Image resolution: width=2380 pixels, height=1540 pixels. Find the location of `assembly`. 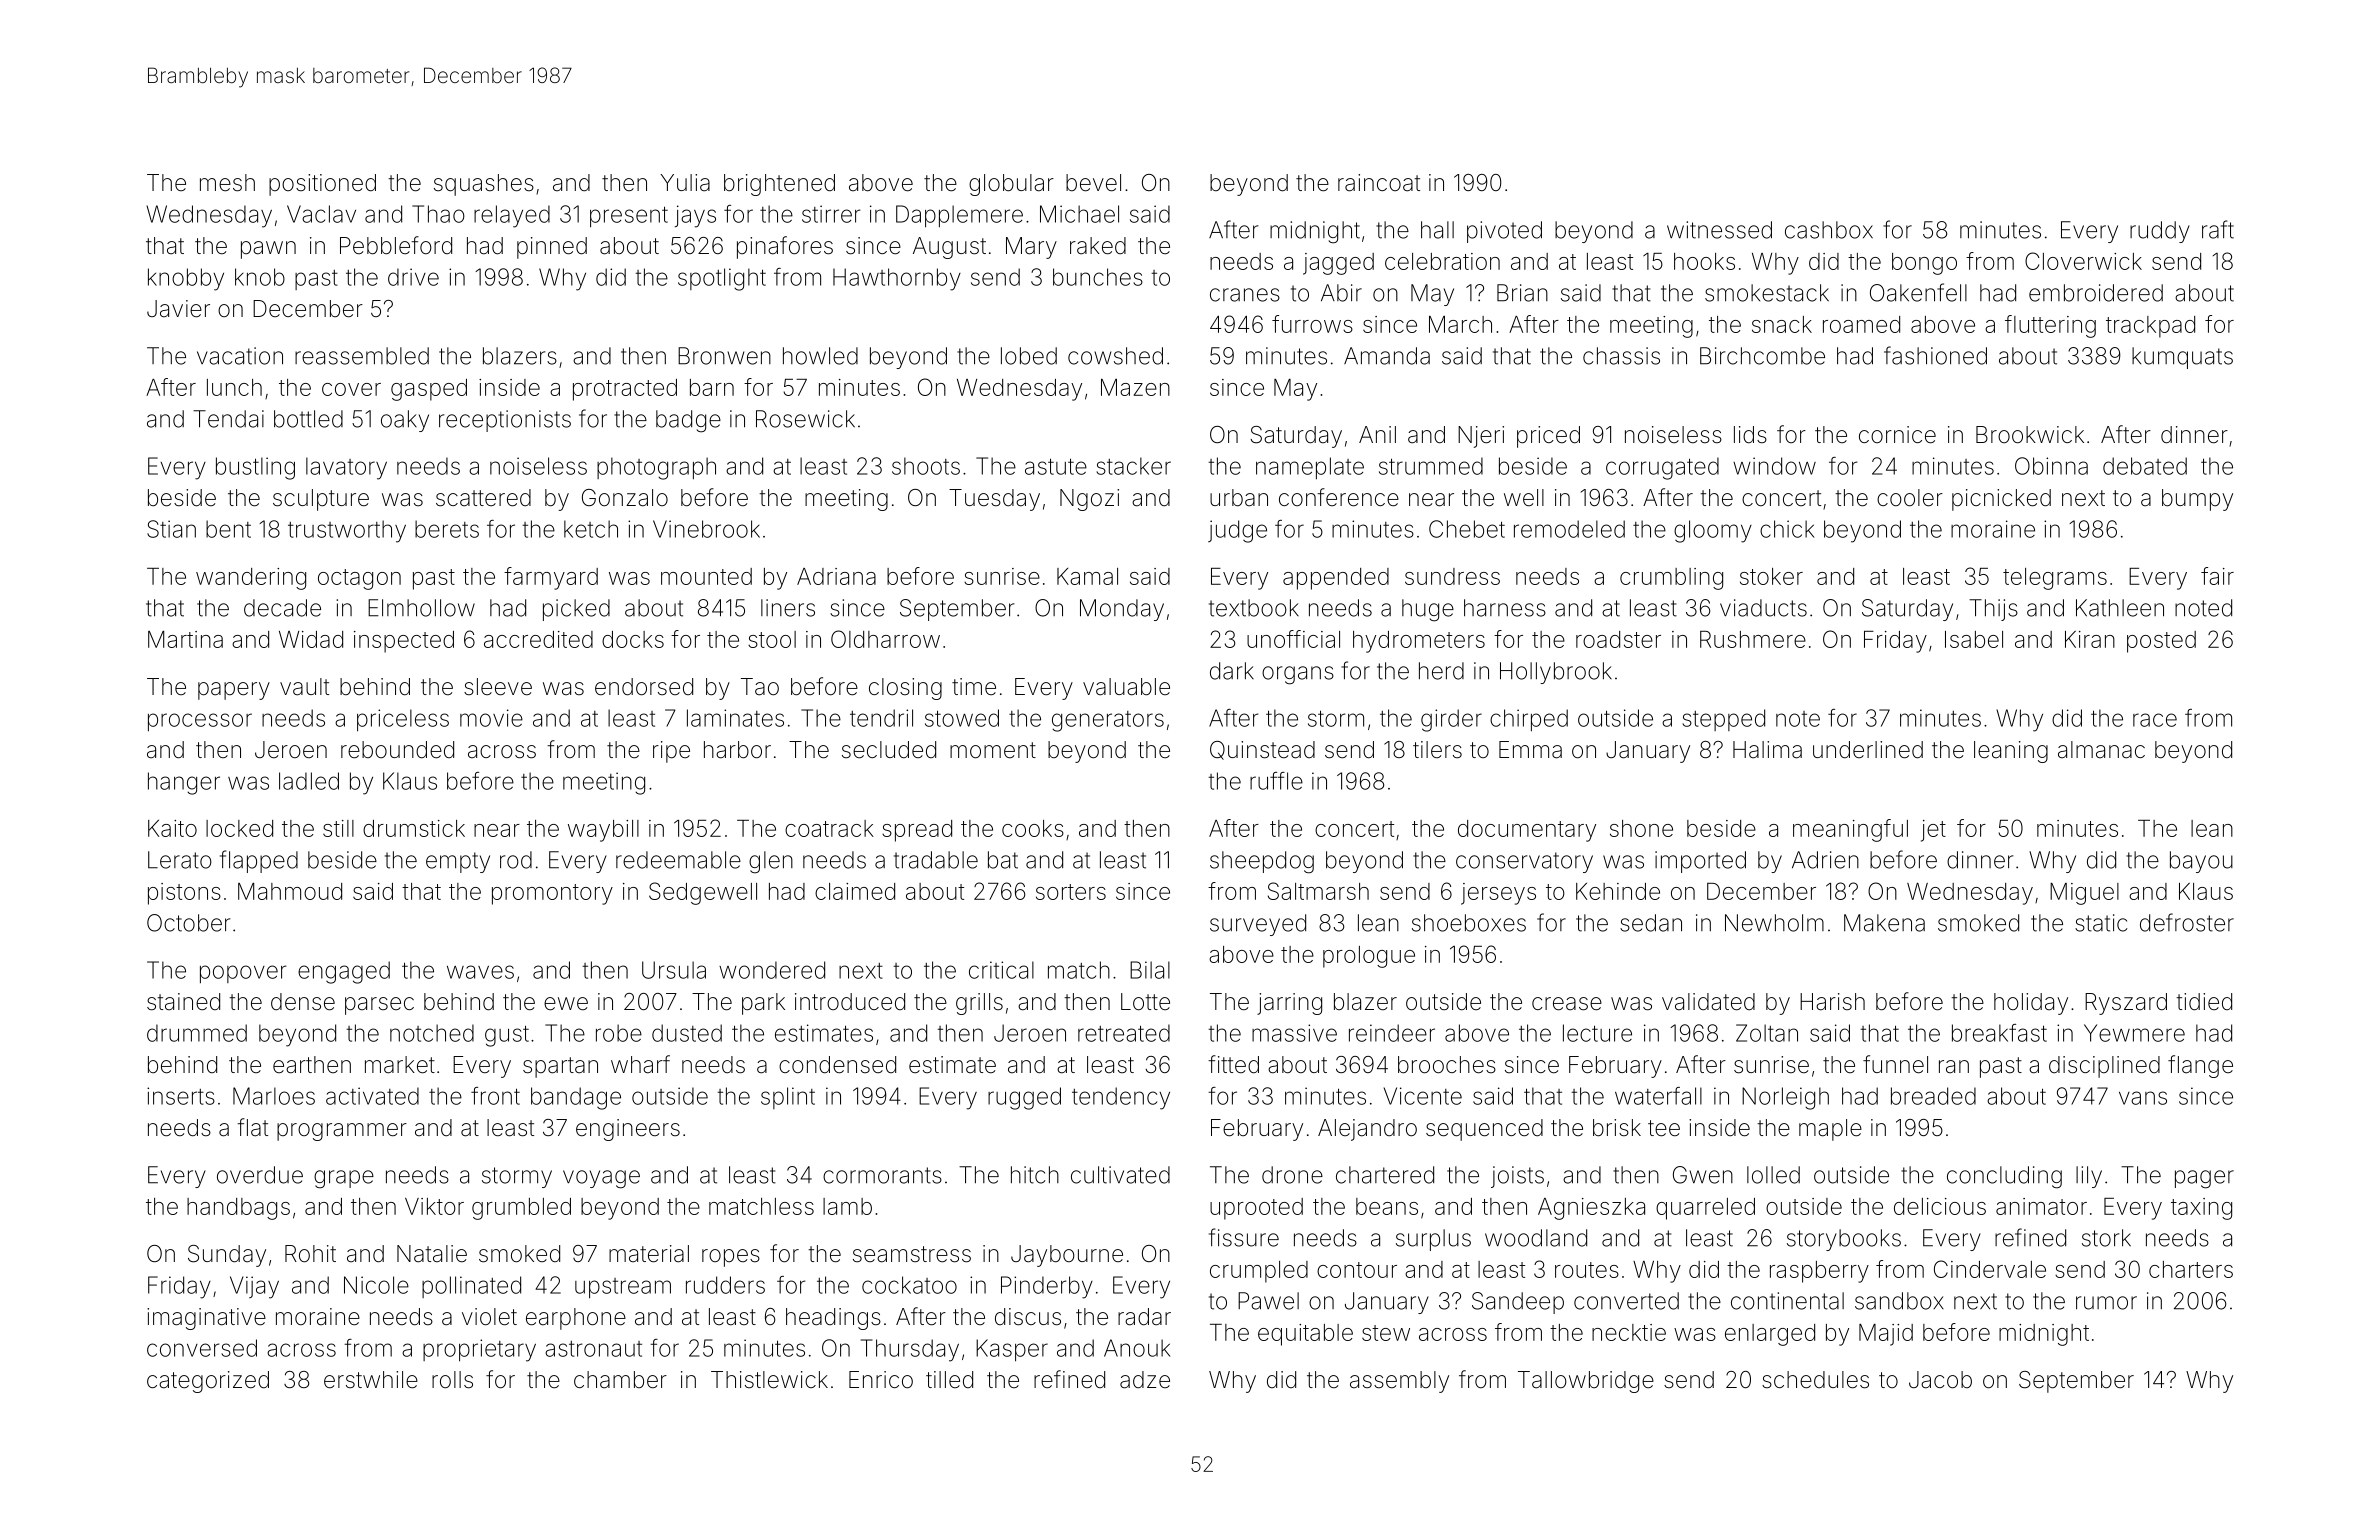

assembly is located at coordinates (1399, 1382).
